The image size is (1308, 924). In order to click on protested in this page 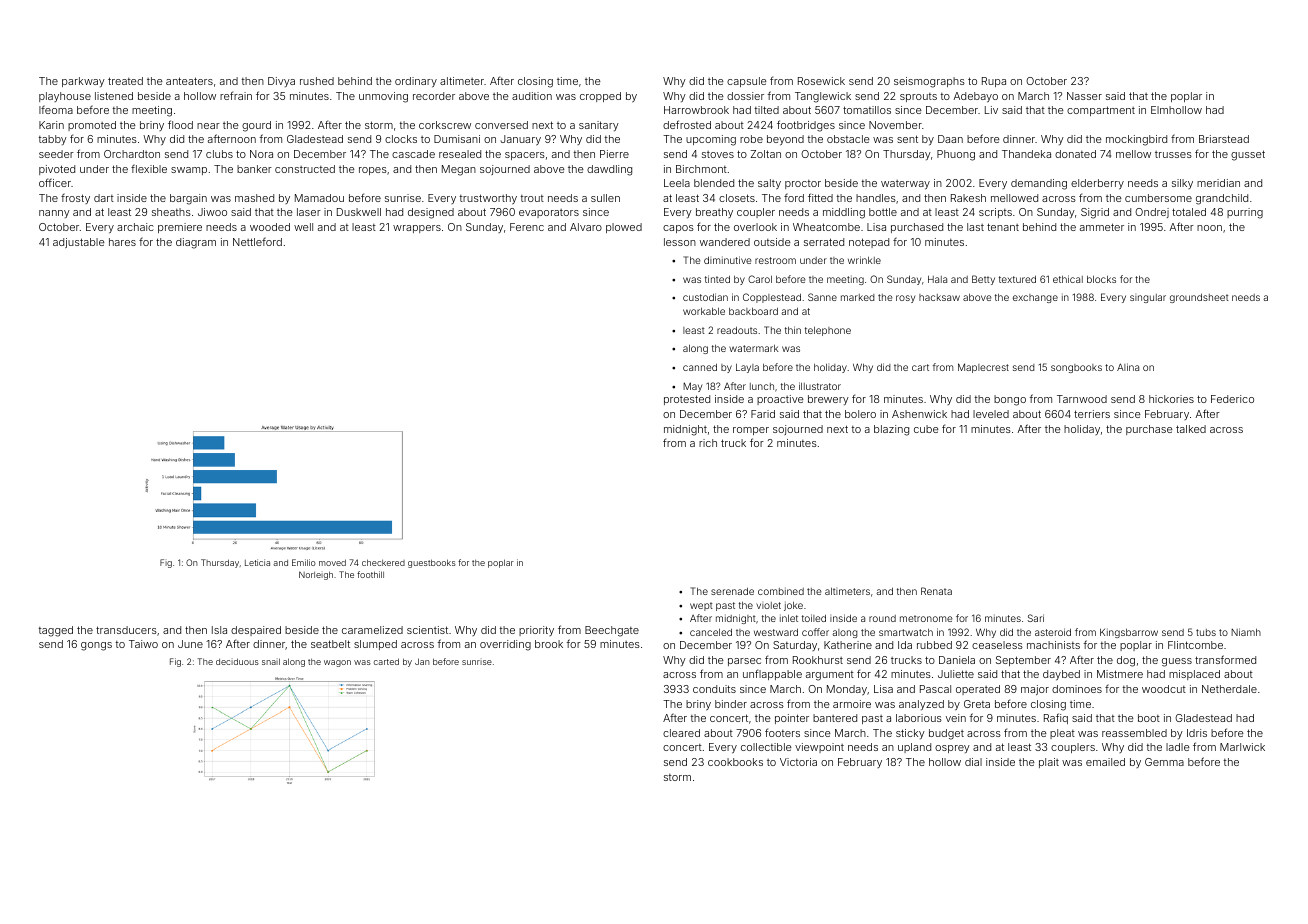, I will do `click(687, 400)`.
